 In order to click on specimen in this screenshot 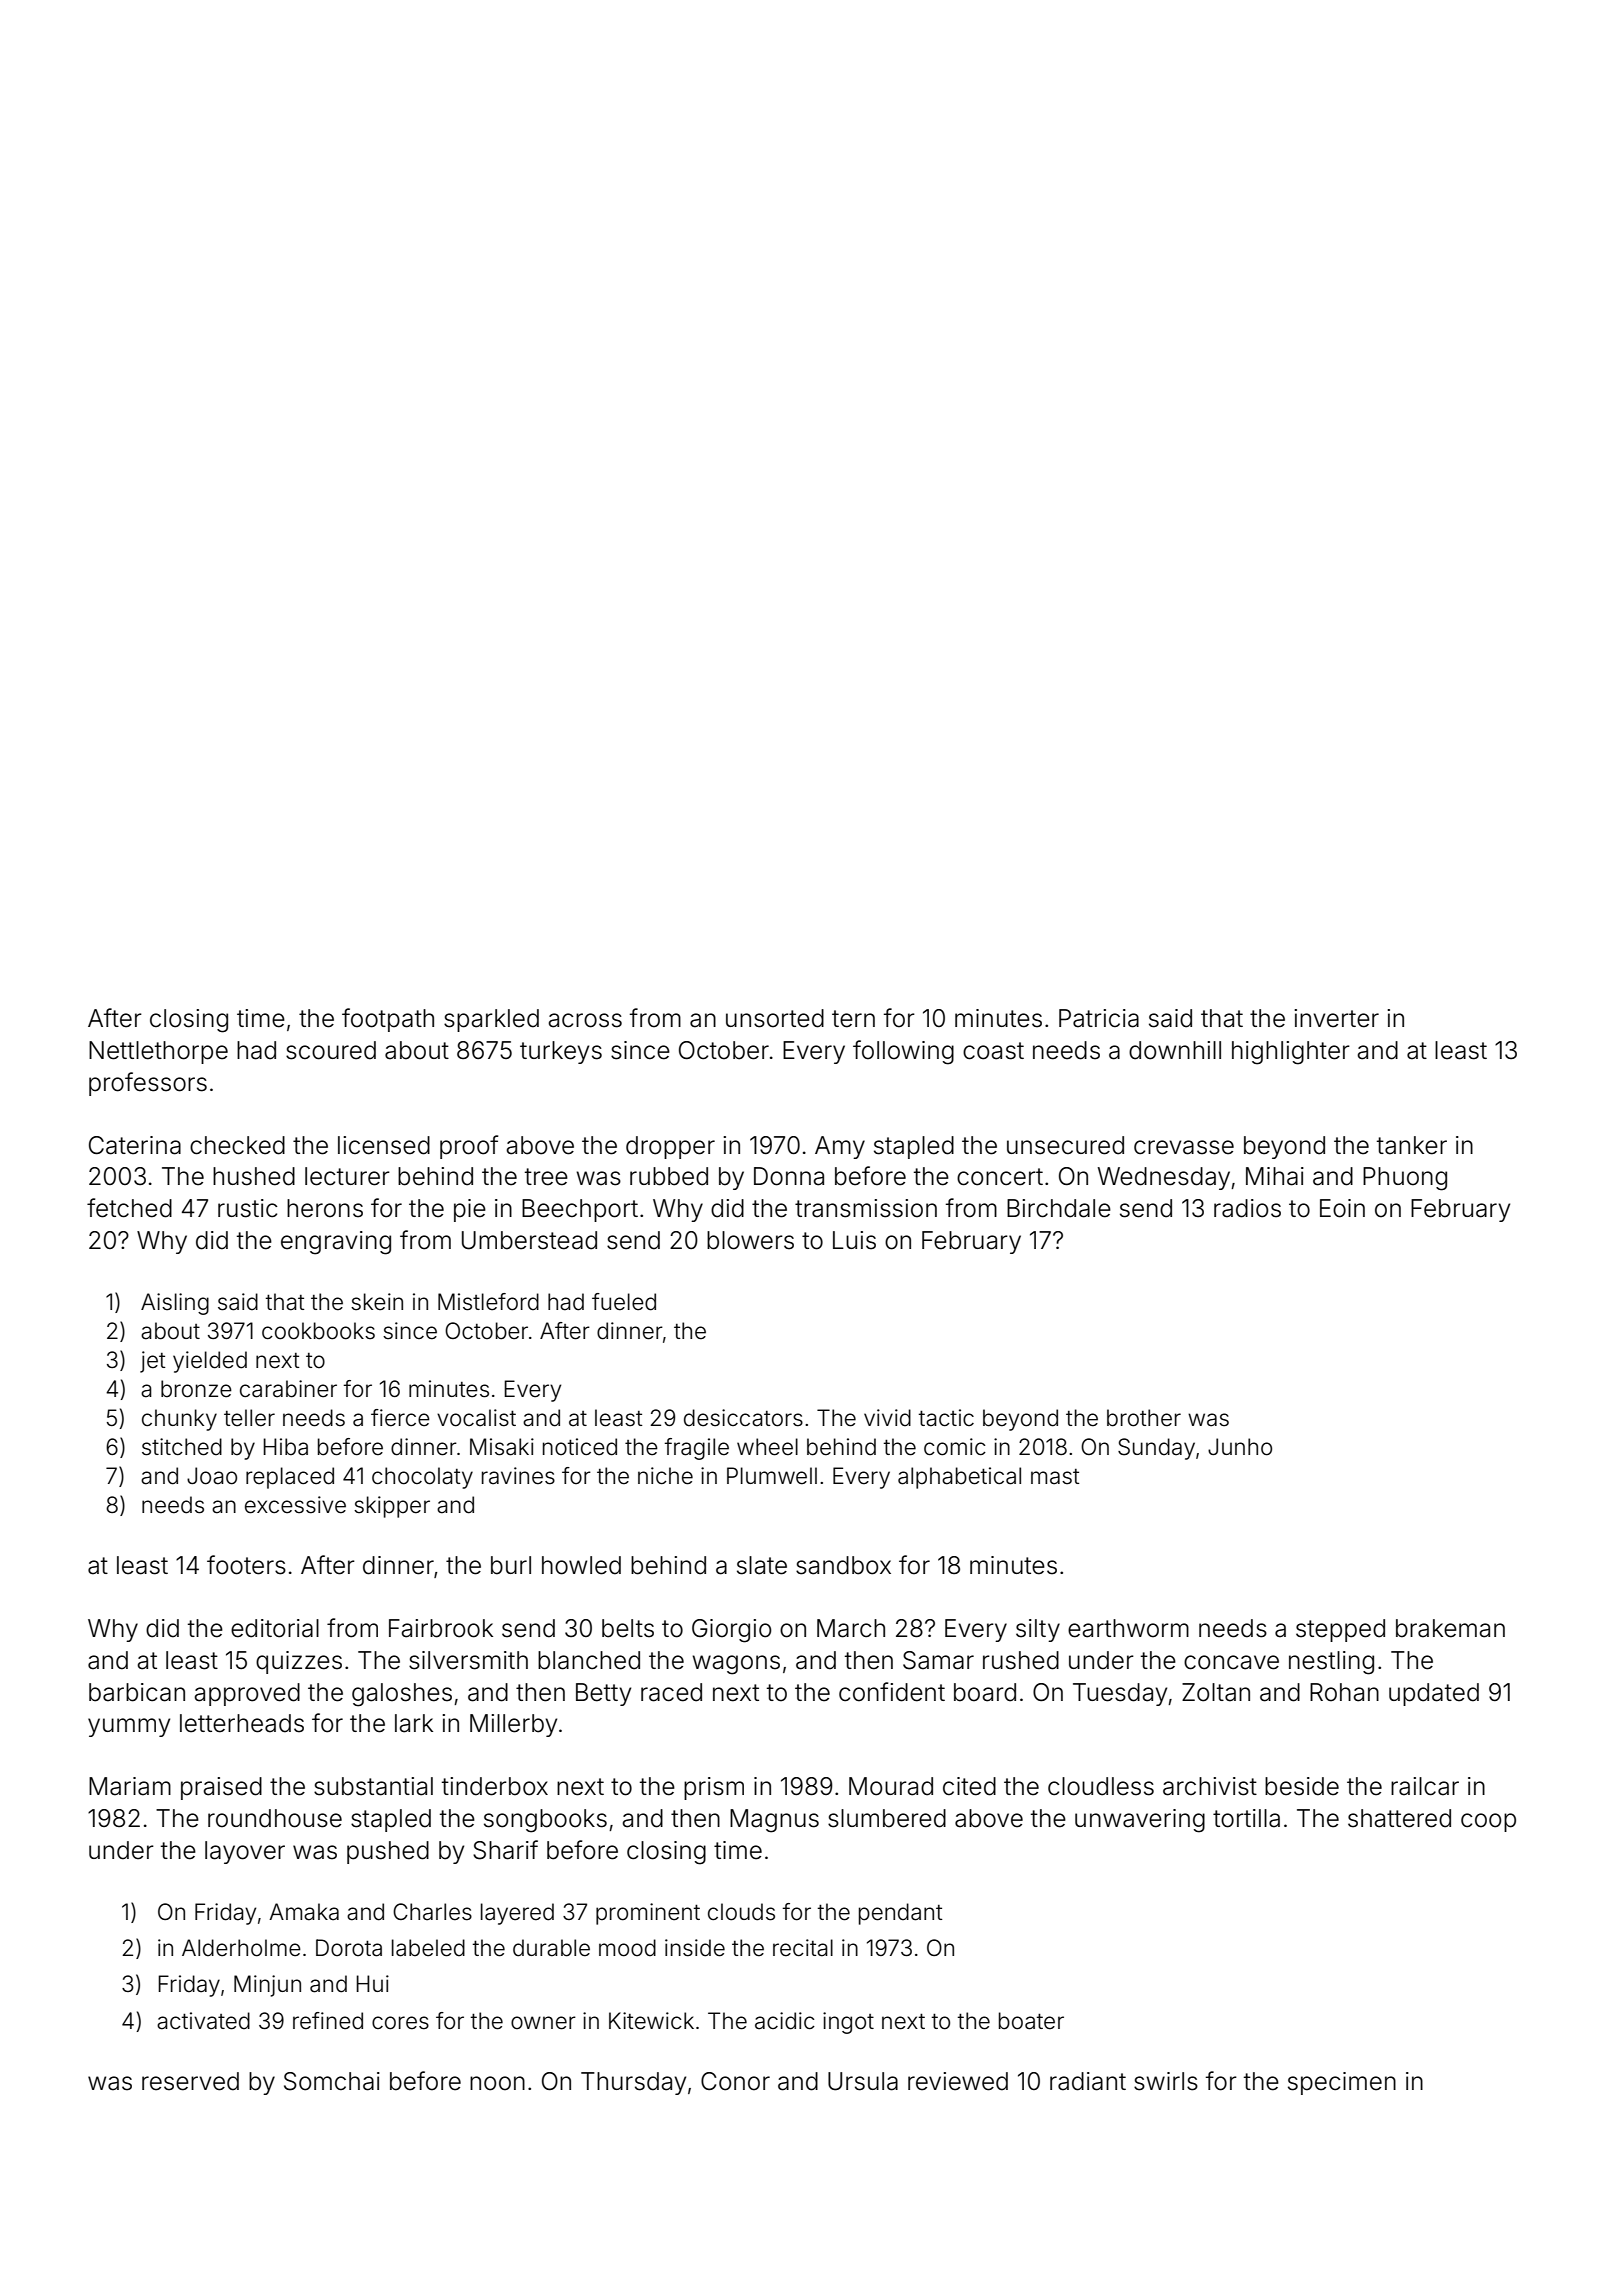, I will do `click(1342, 2083)`.
